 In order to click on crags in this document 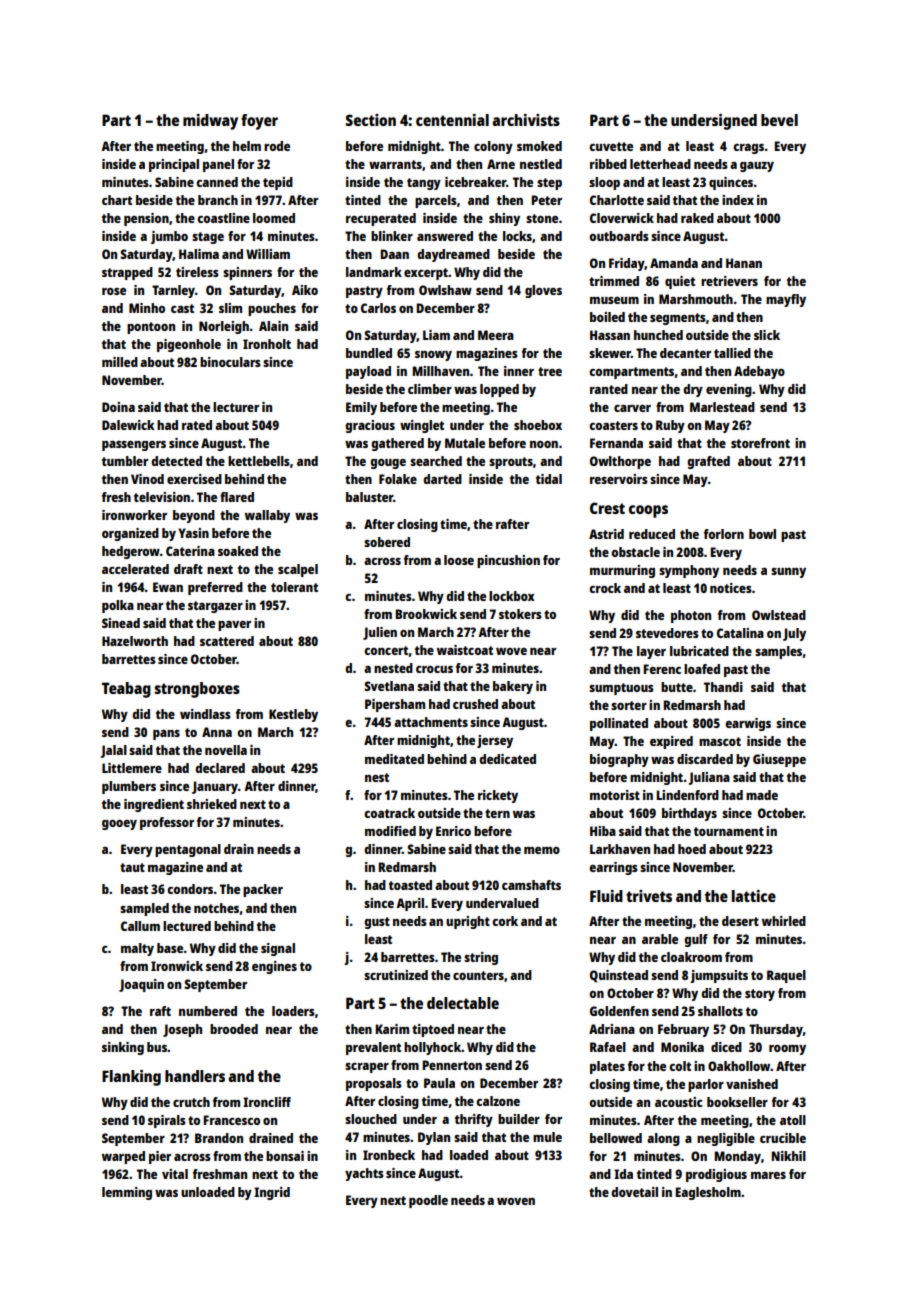, I will do `click(748, 149)`.
